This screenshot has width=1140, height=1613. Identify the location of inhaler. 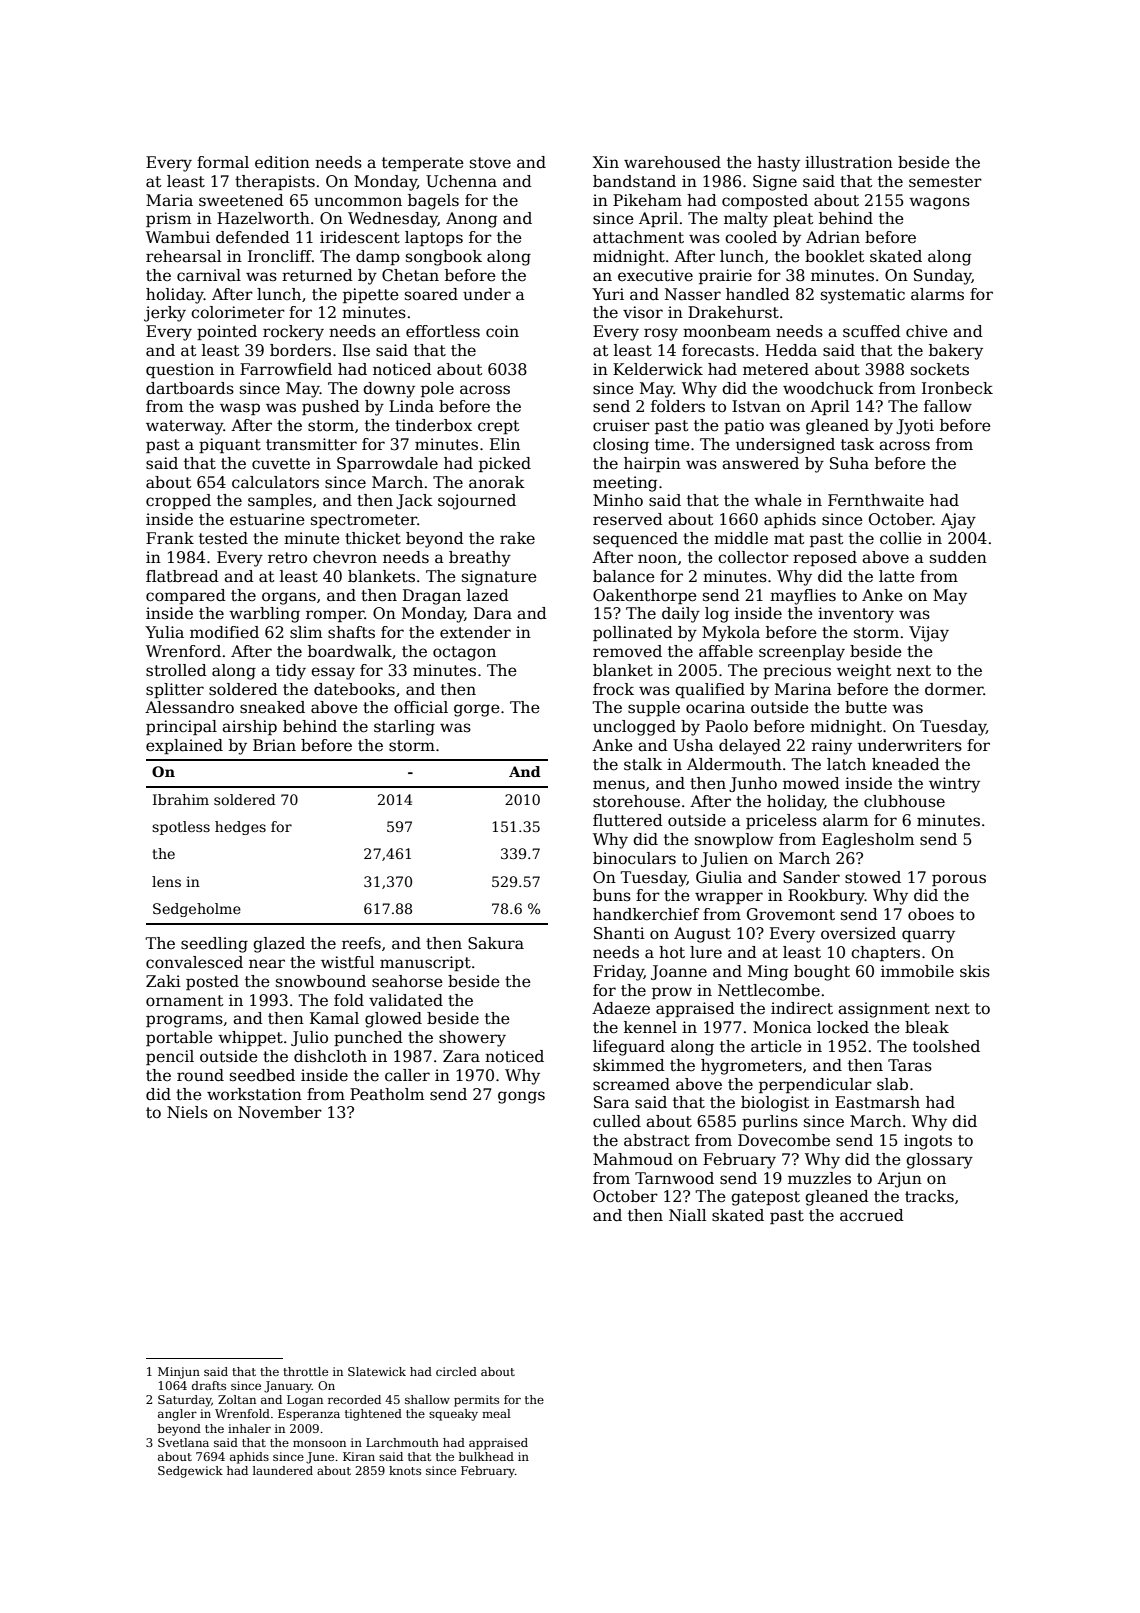
(249, 1428).
